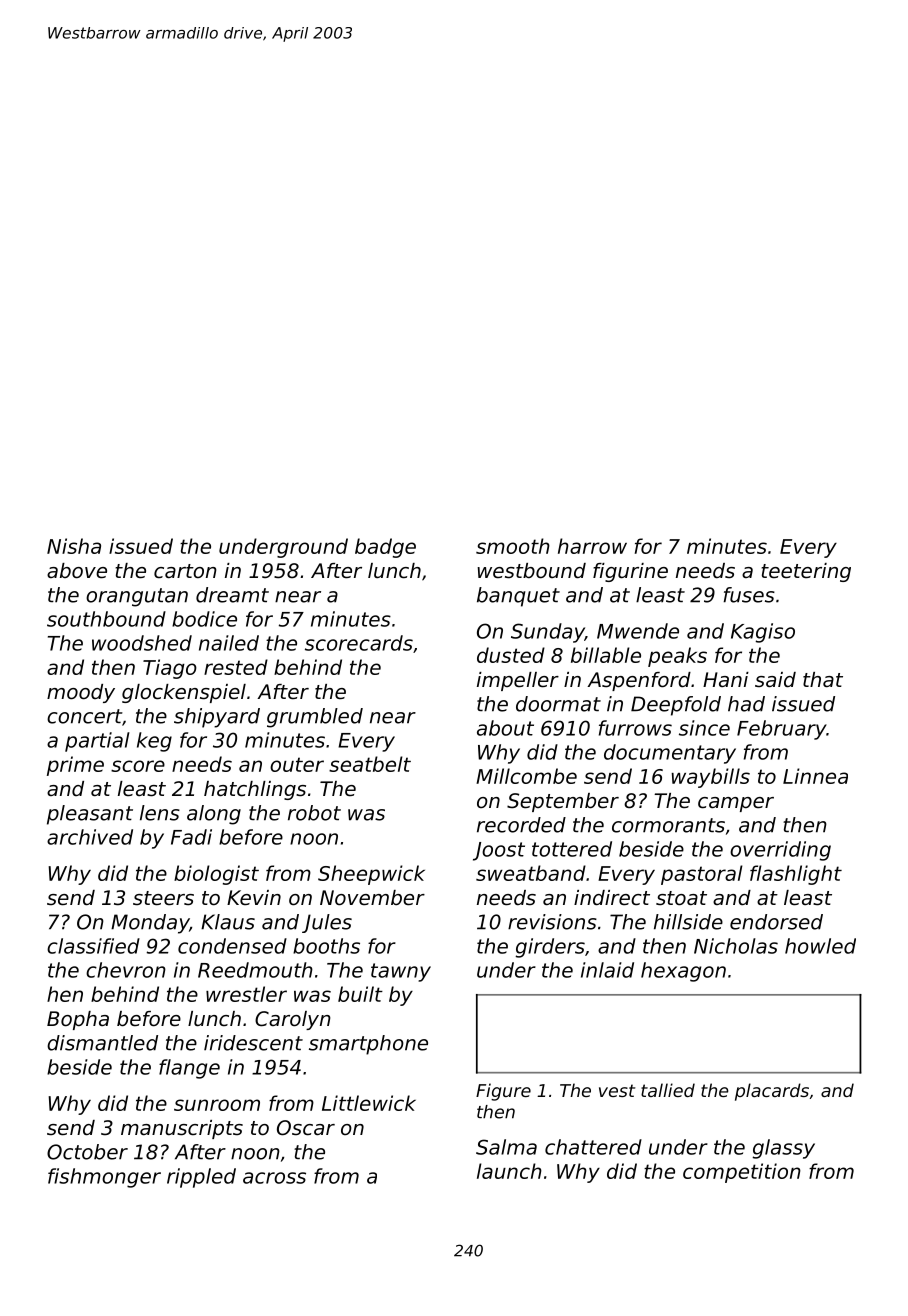 The height and width of the screenshot is (1316, 908). Describe the element at coordinates (75, 766) in the screenshot. I see `prime` at that location.
